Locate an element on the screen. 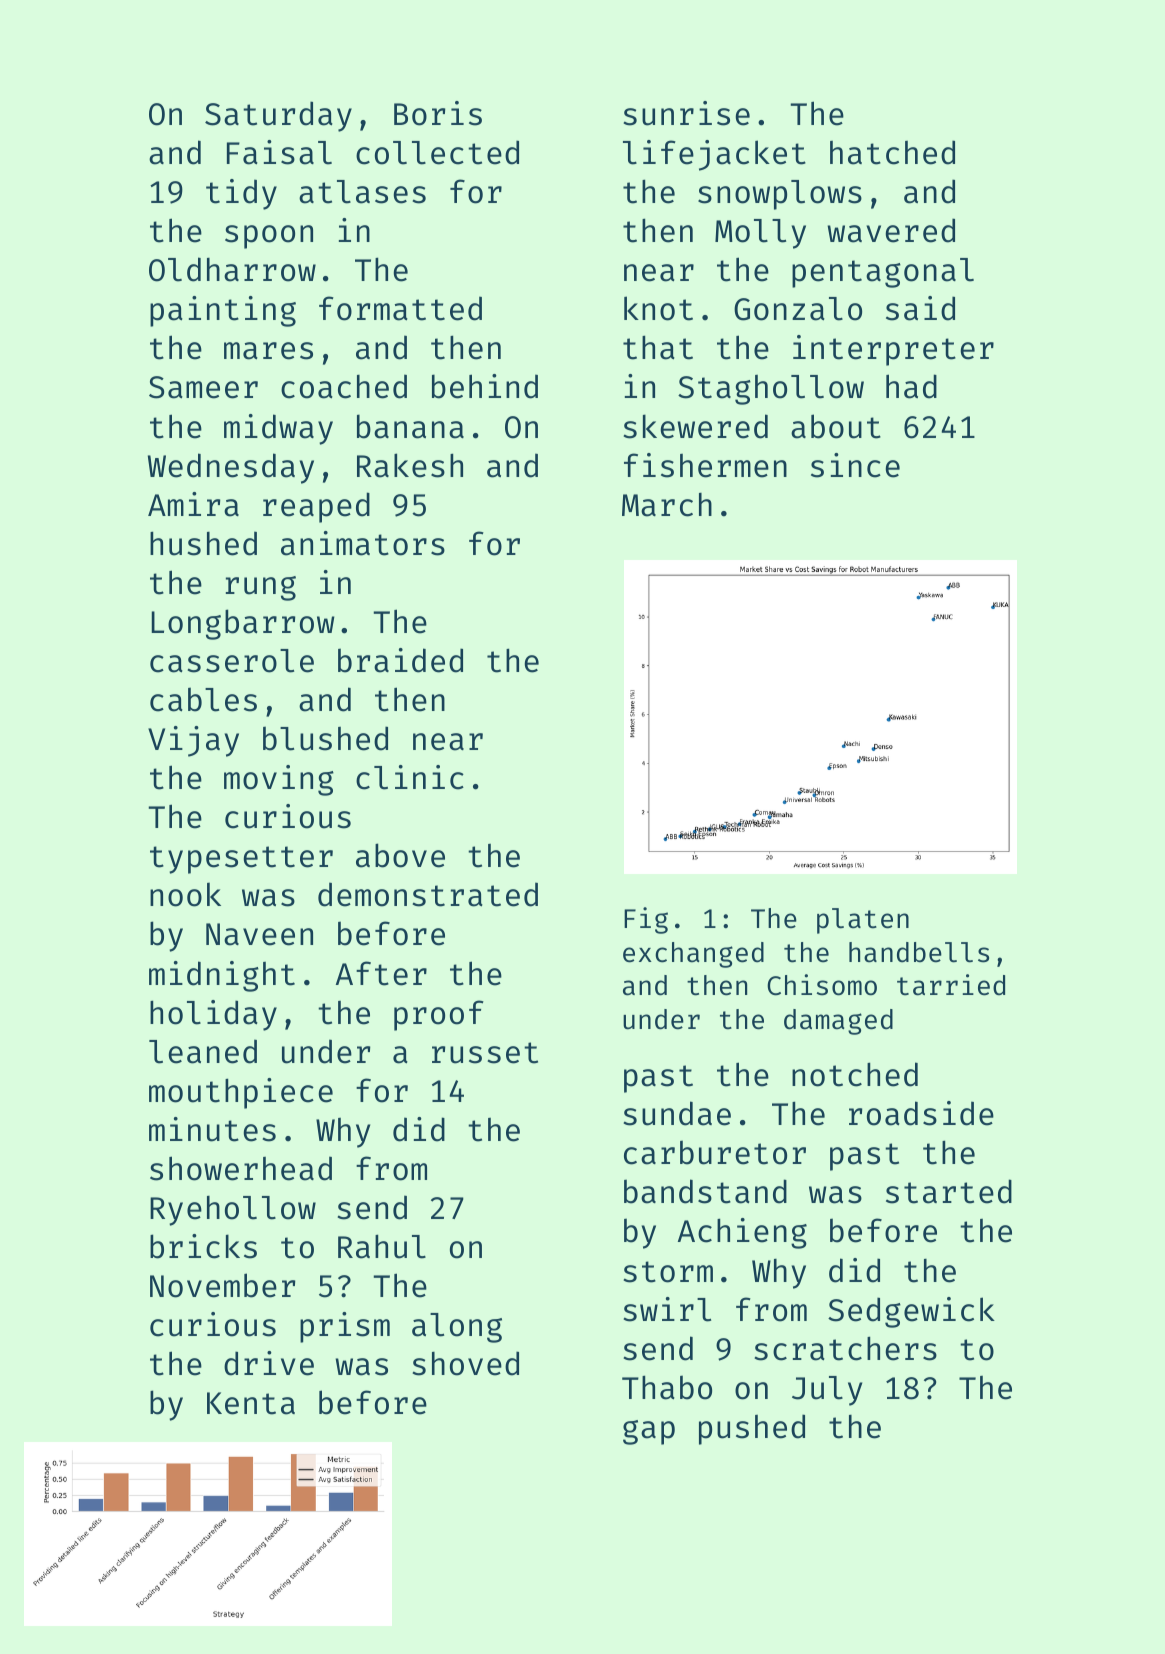  scratchers is located at coordinates (845, 1348).
